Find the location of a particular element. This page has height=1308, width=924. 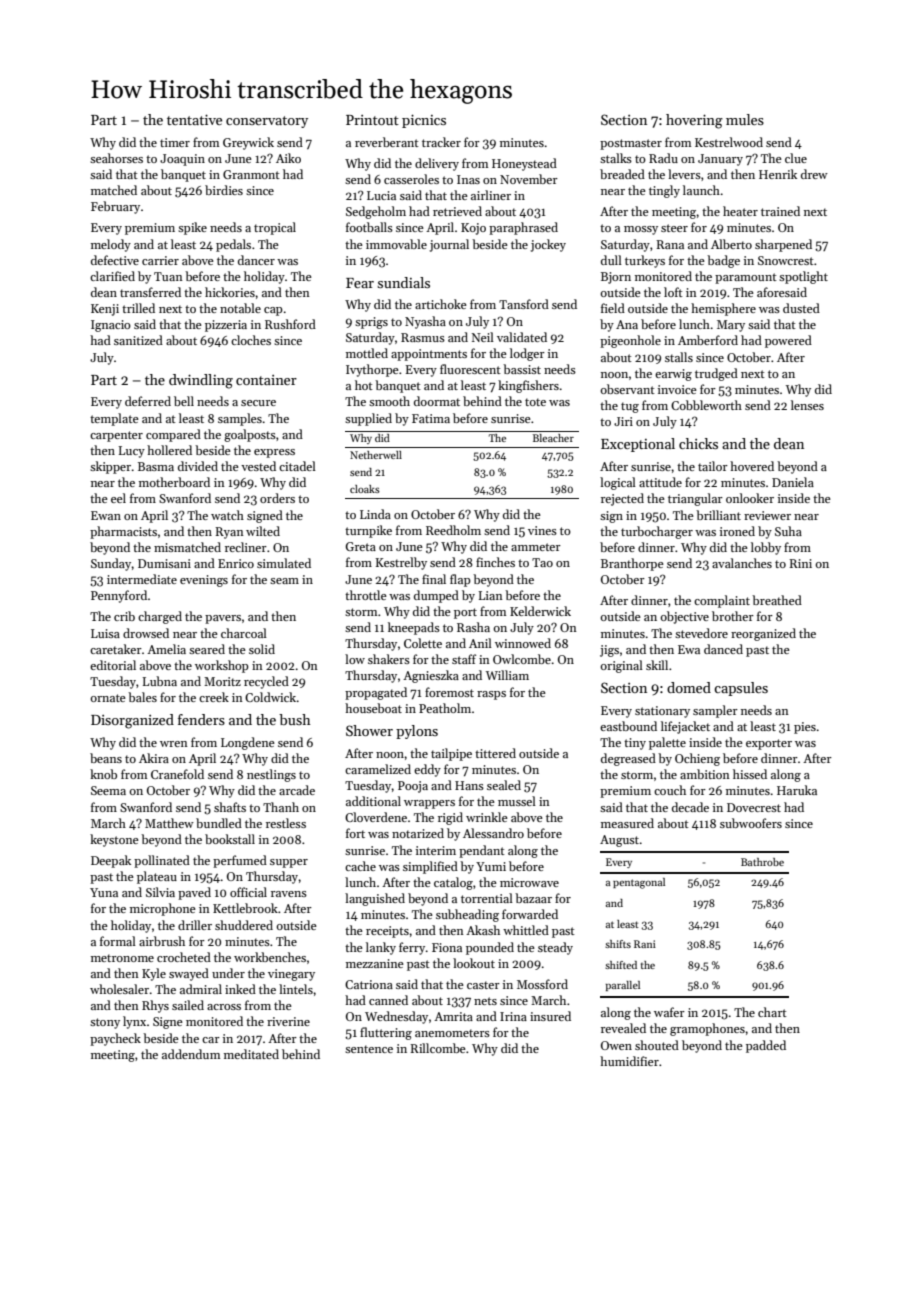

trudged is located at coordinates (716, 374).
